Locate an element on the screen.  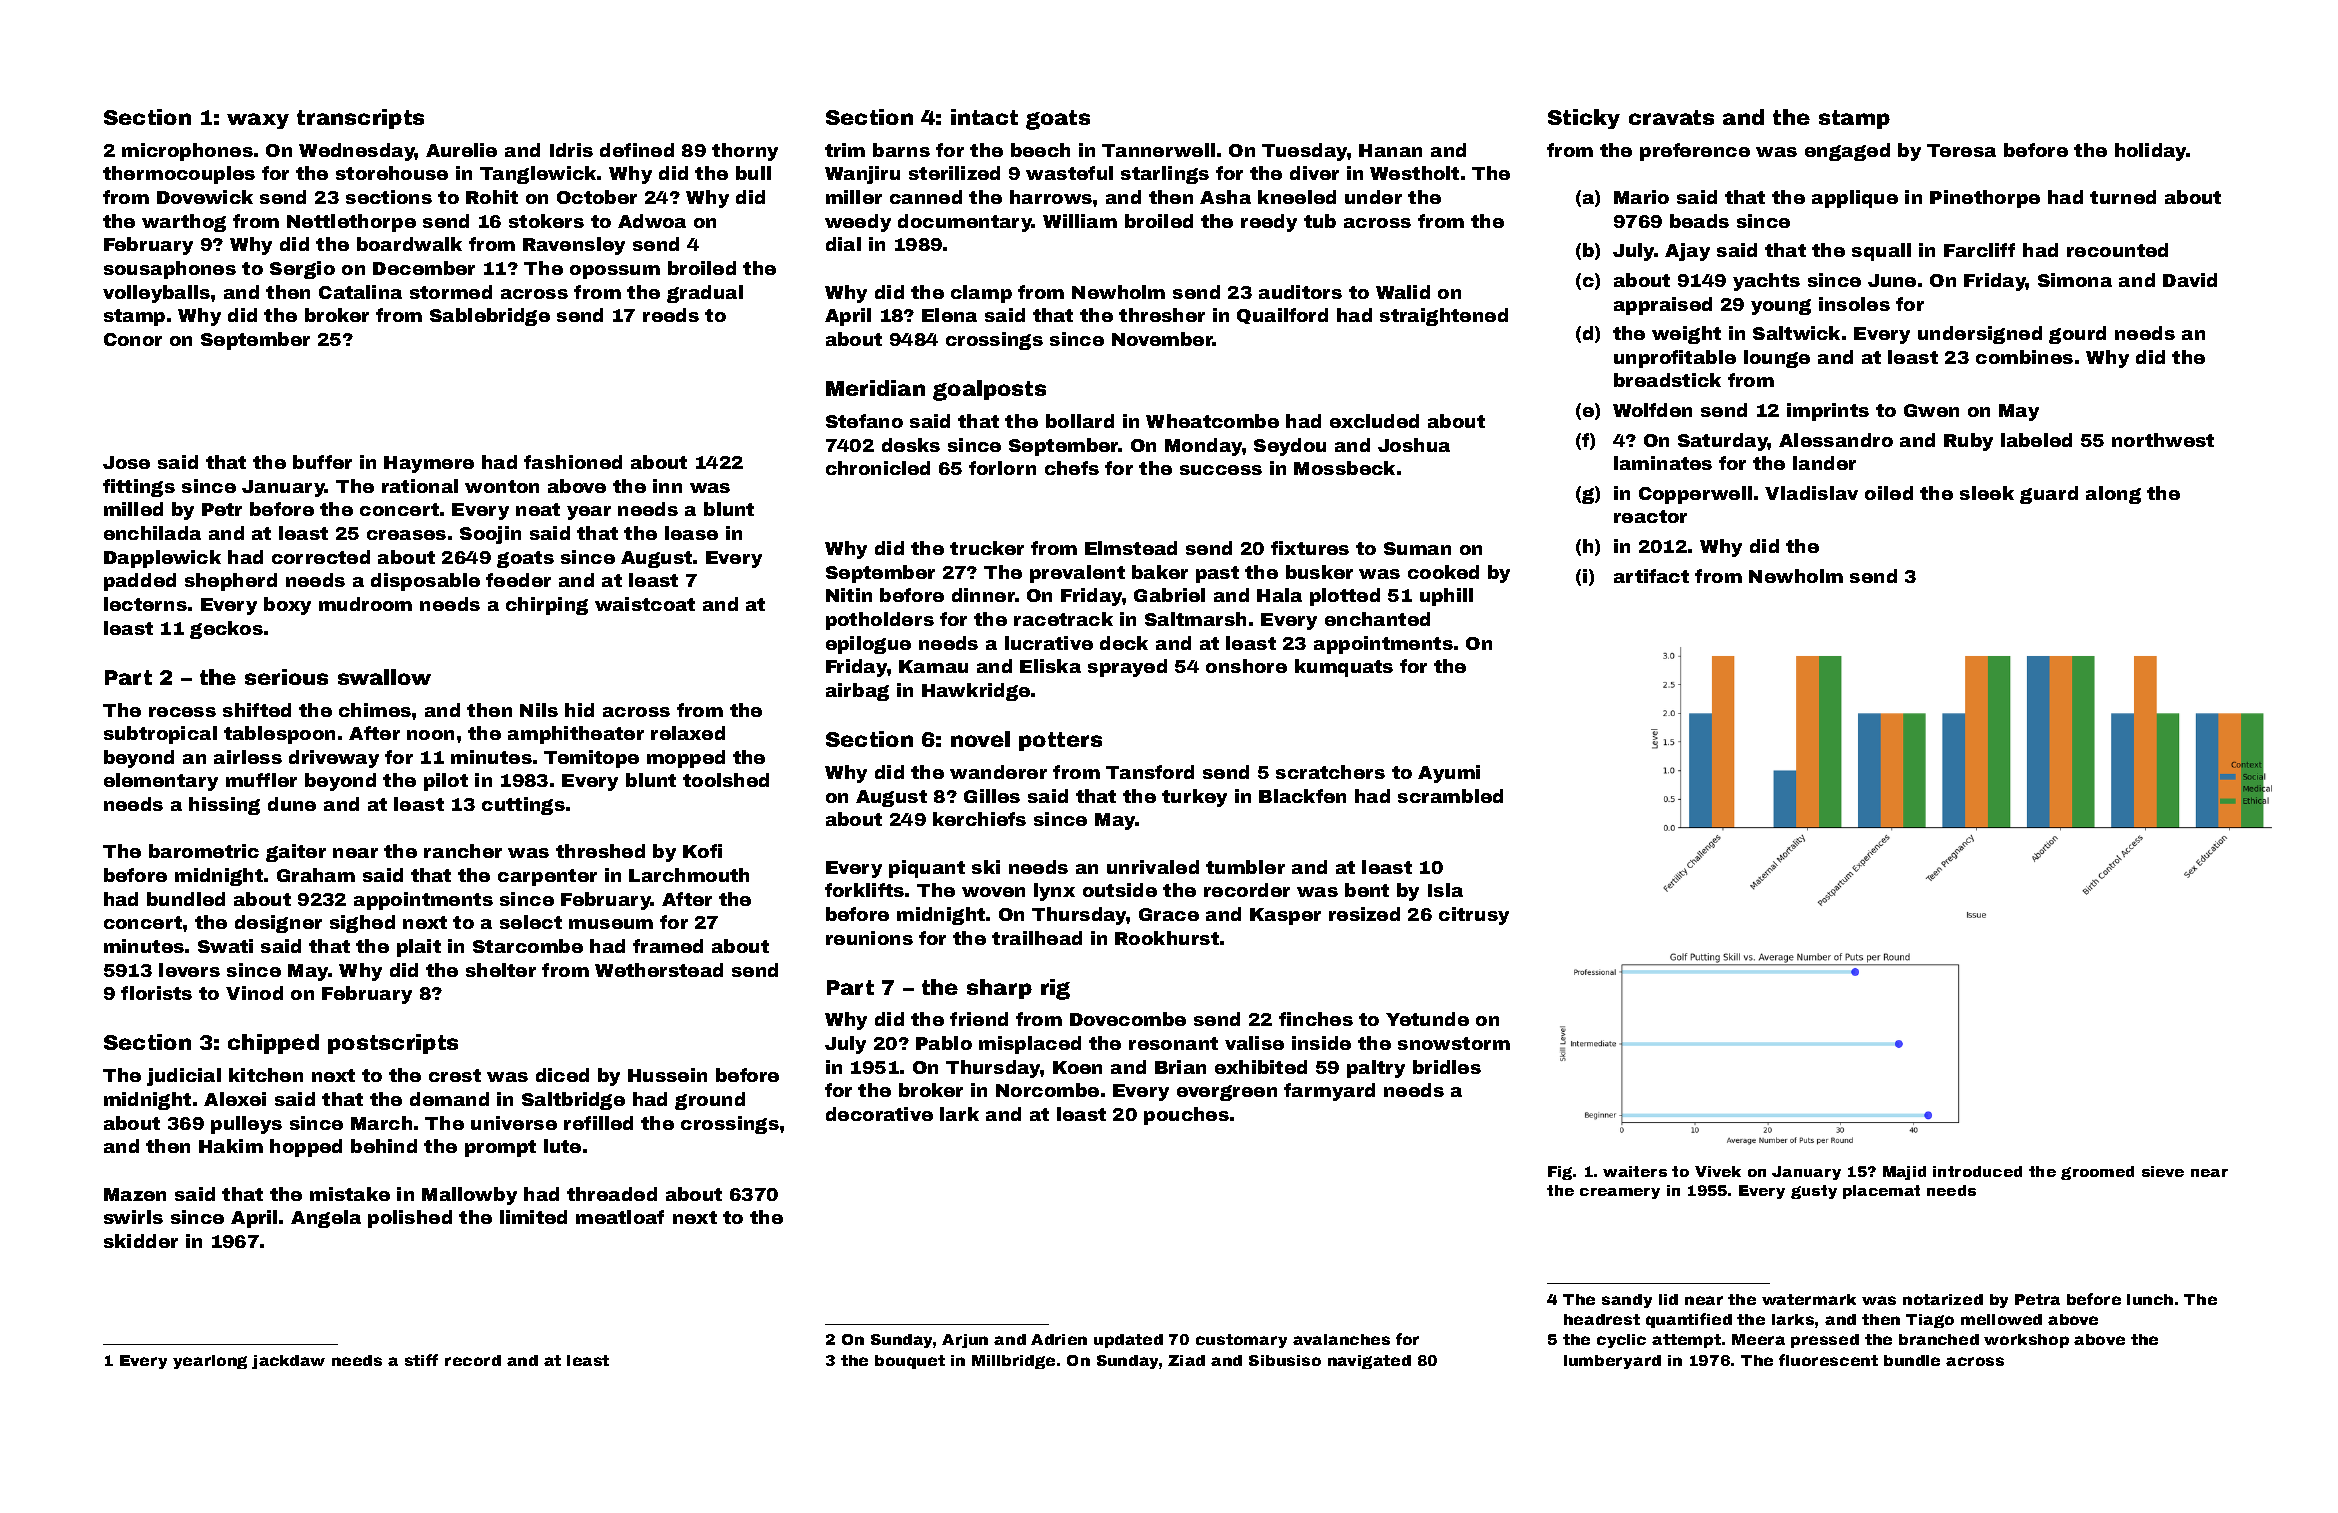
waiters is located at coordinates (1635, 1171).
